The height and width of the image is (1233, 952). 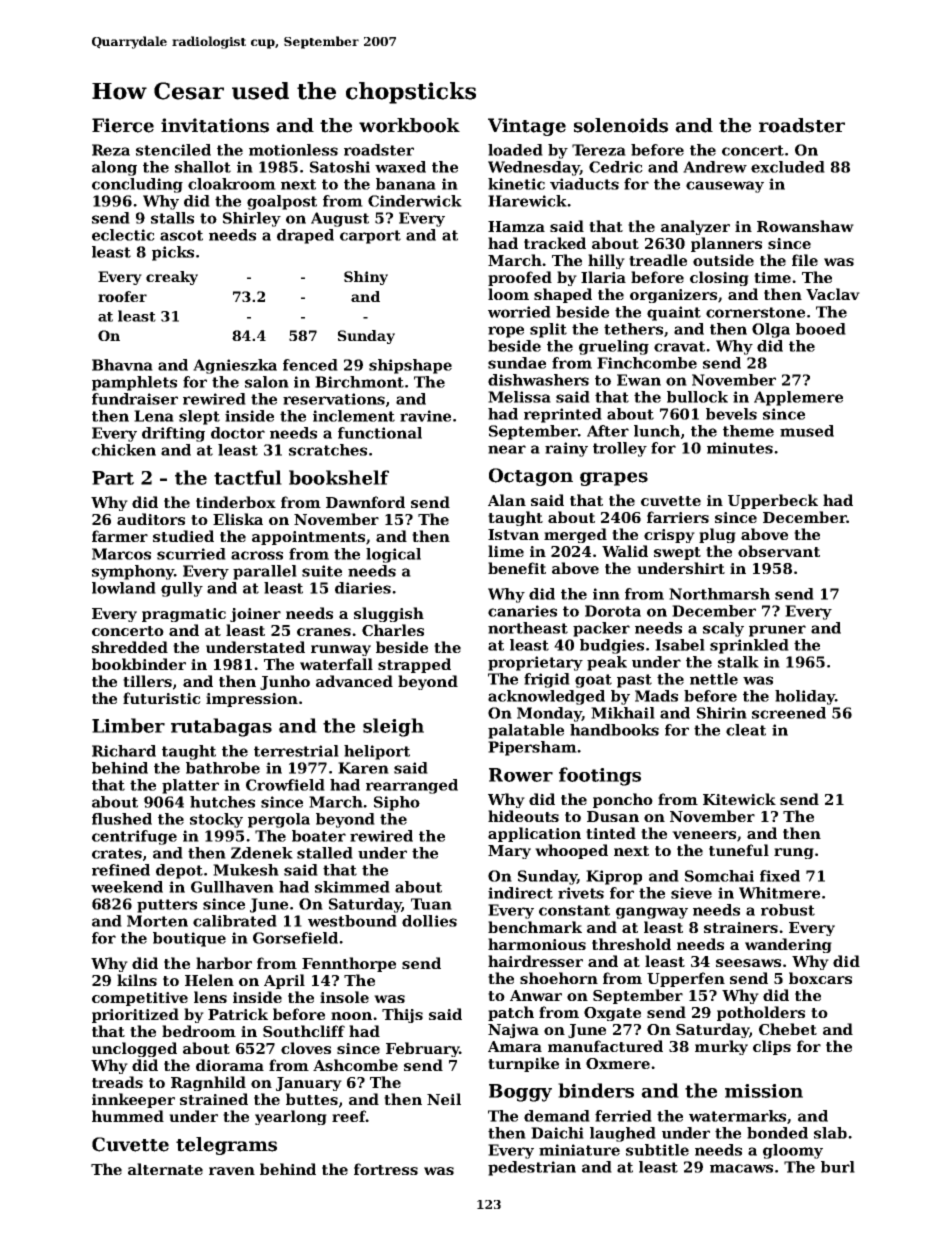 I want to click on diorama, so click(x=230, y=1065).
